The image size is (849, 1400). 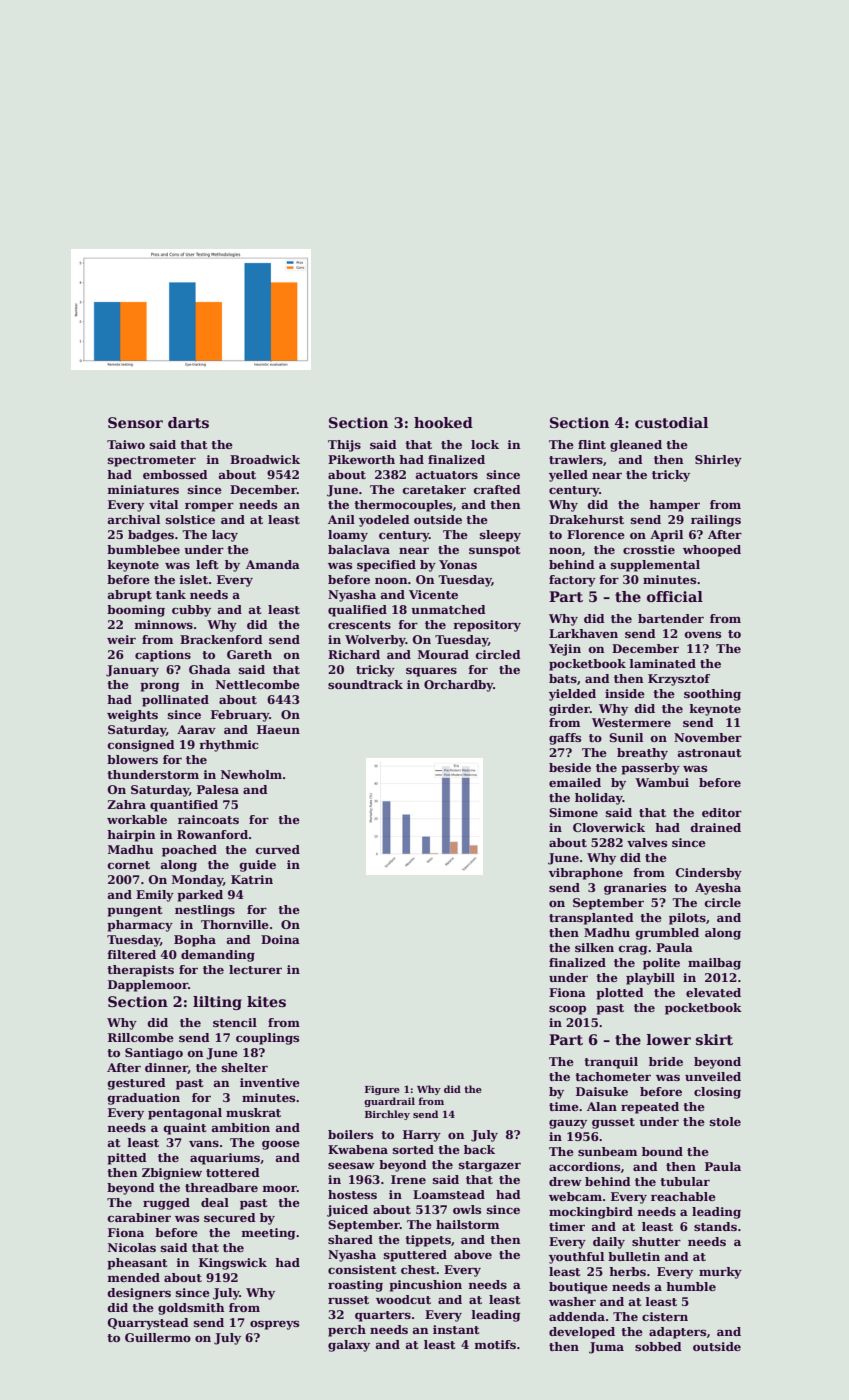 What do you see at coordinates (487, 626) in the document?
I see `repository` at bounding box center [487, 626].
